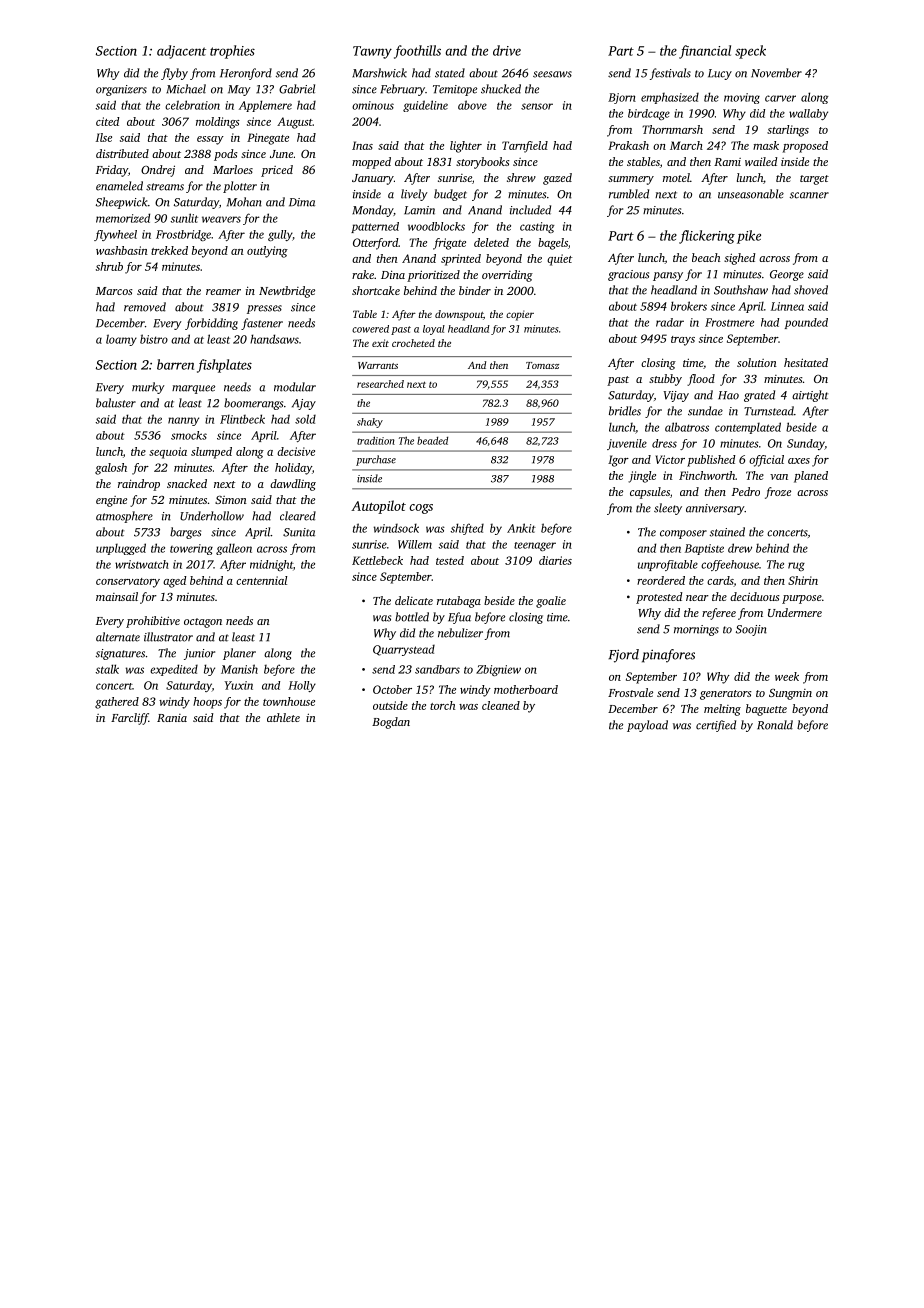  I want to click on baluster, so click(116, 403).
